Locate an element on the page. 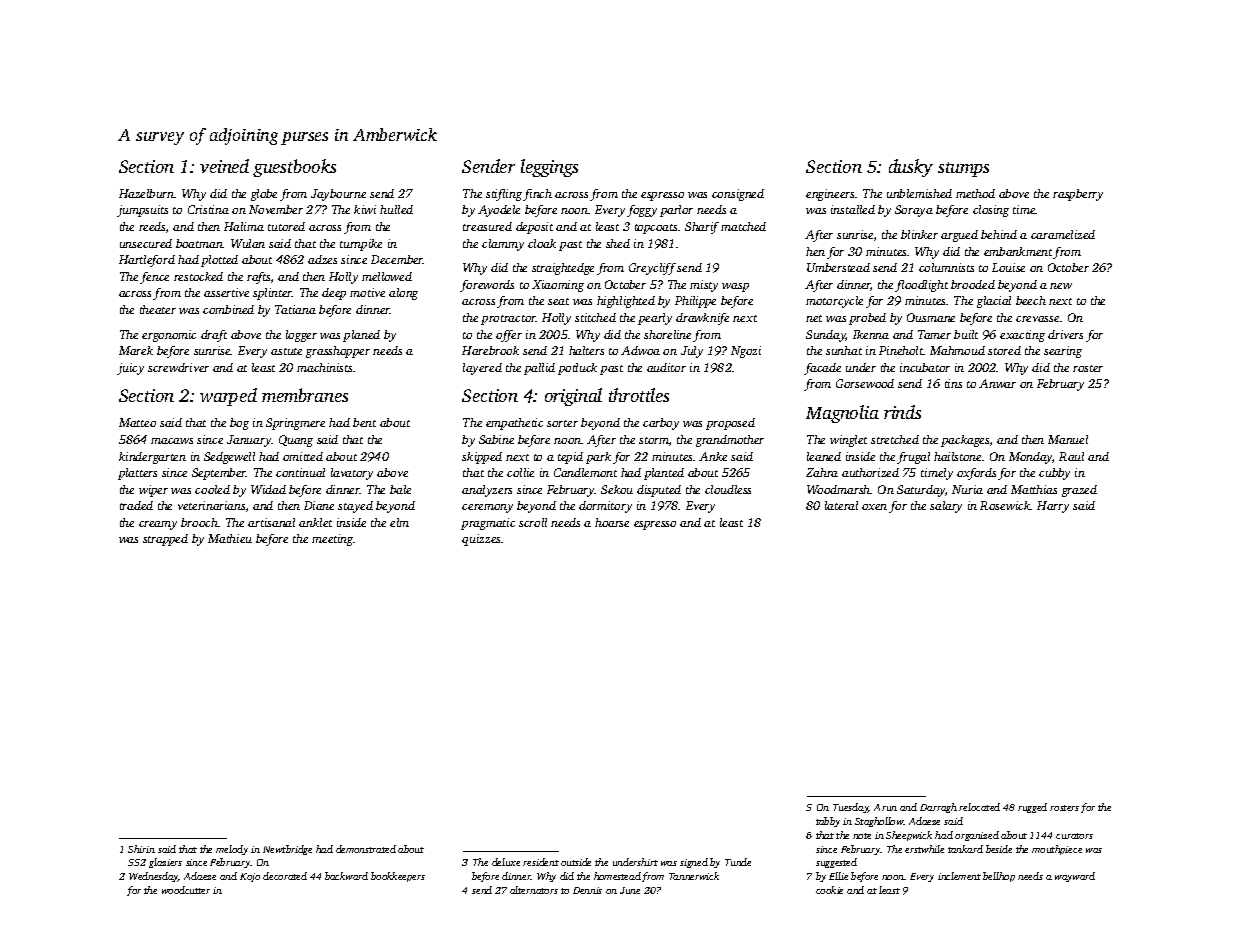  deluxe is located at coordinates (506, 862).
